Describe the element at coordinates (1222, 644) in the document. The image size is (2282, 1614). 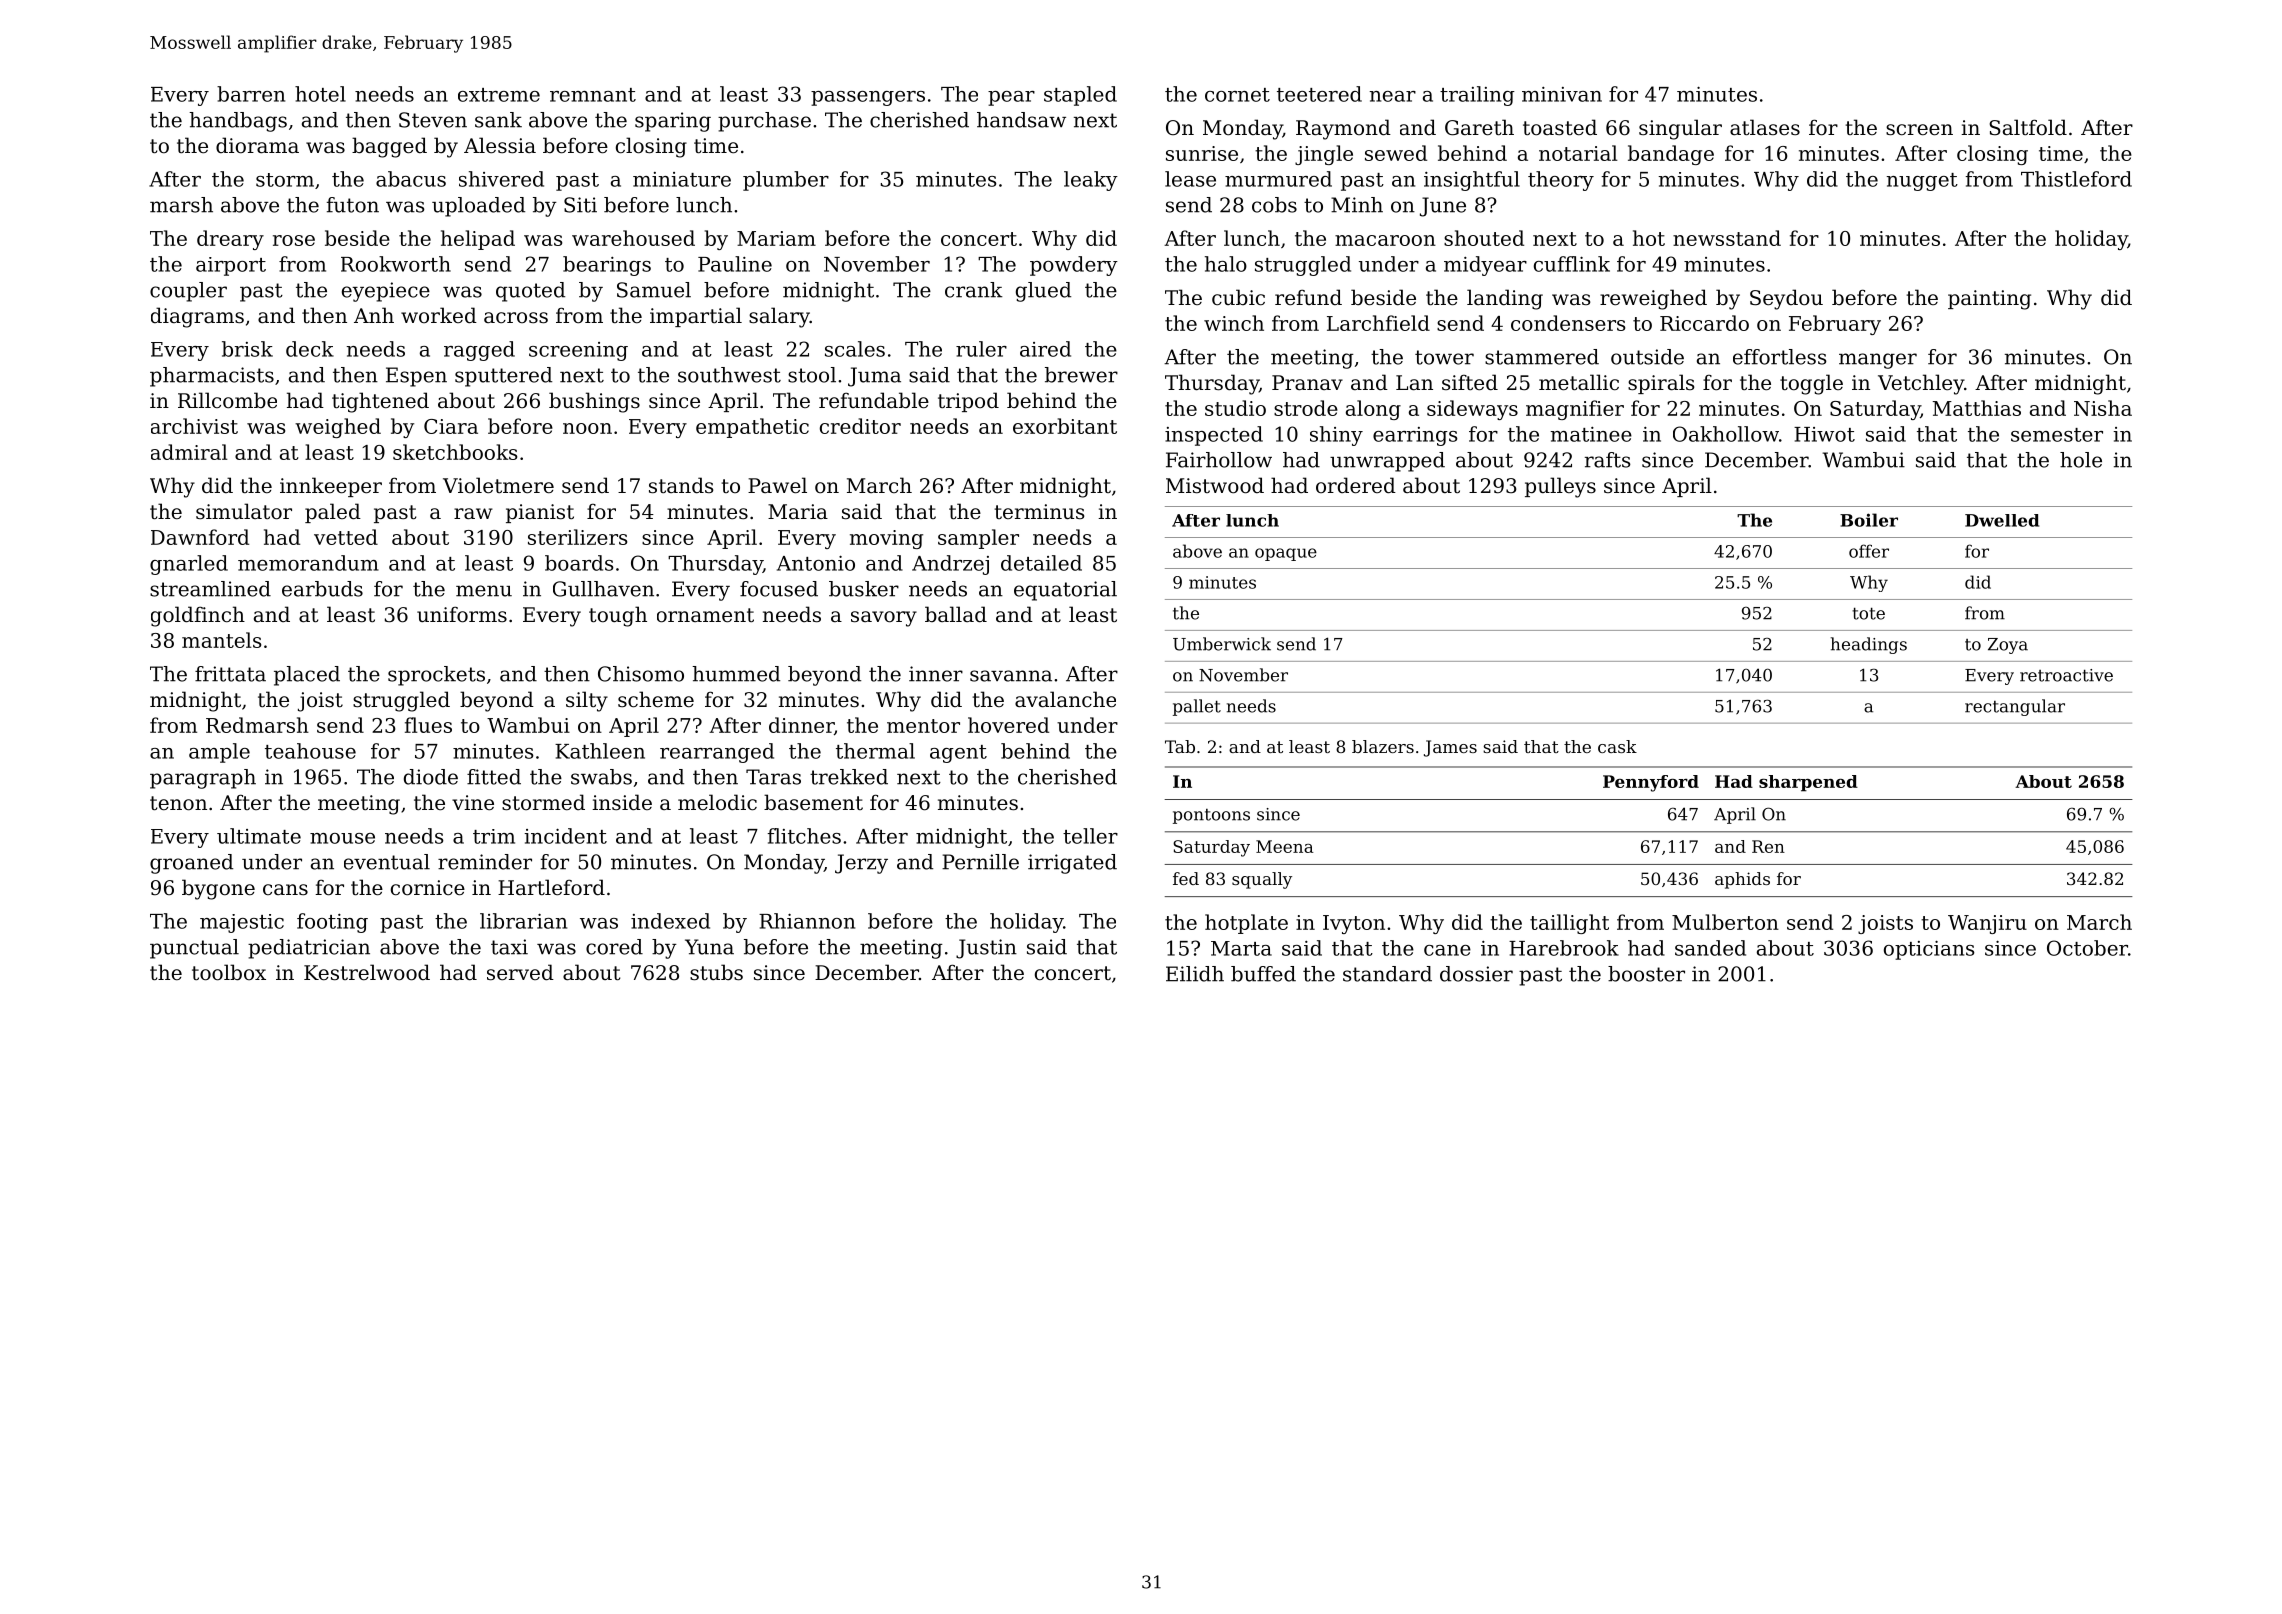
I see `Umberwick` at that location.
